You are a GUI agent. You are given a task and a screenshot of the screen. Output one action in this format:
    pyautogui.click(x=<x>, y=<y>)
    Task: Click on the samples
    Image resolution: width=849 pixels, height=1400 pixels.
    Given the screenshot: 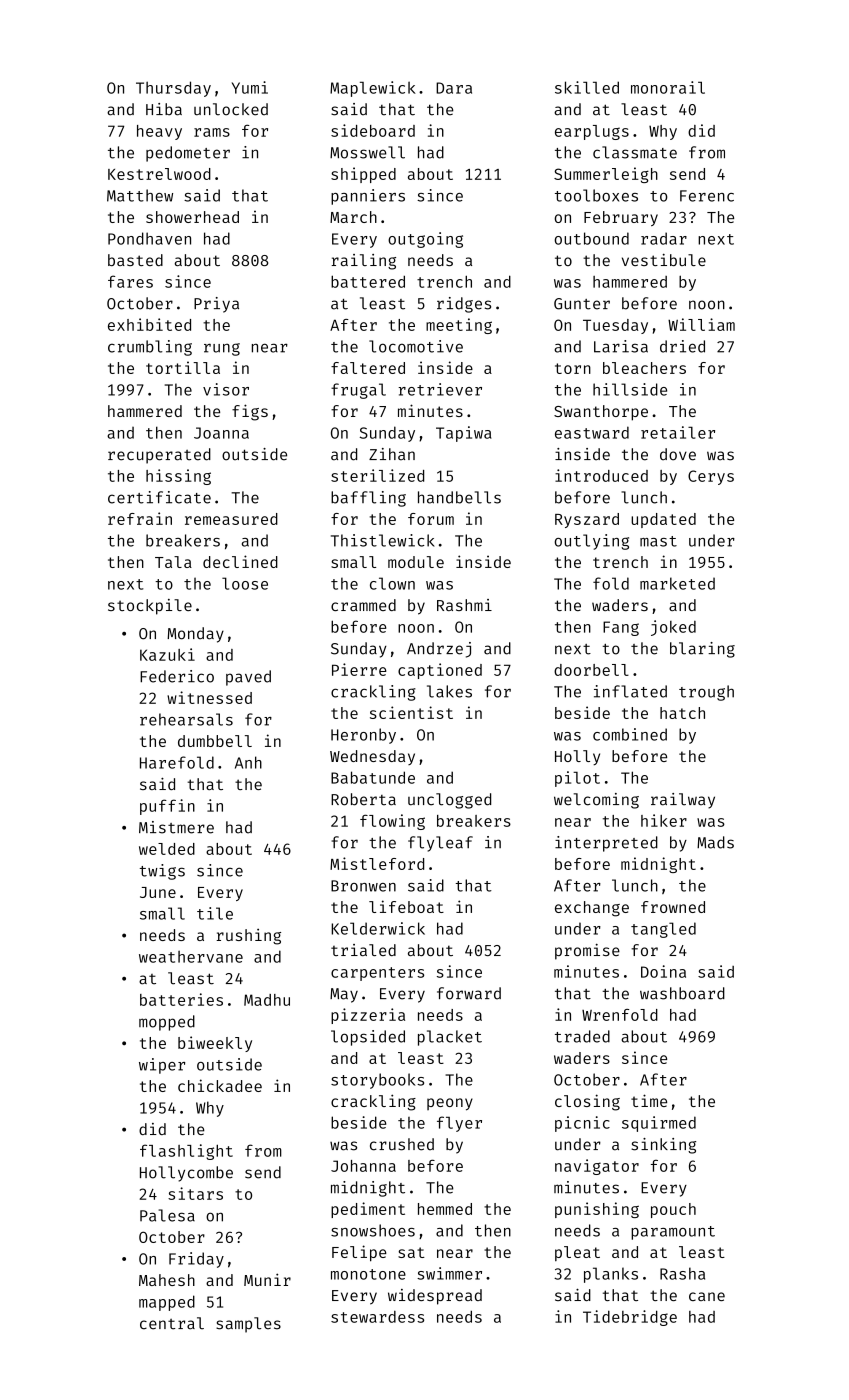 What is the action you would take?
    pyautogui.click(x=248, y=1325)
